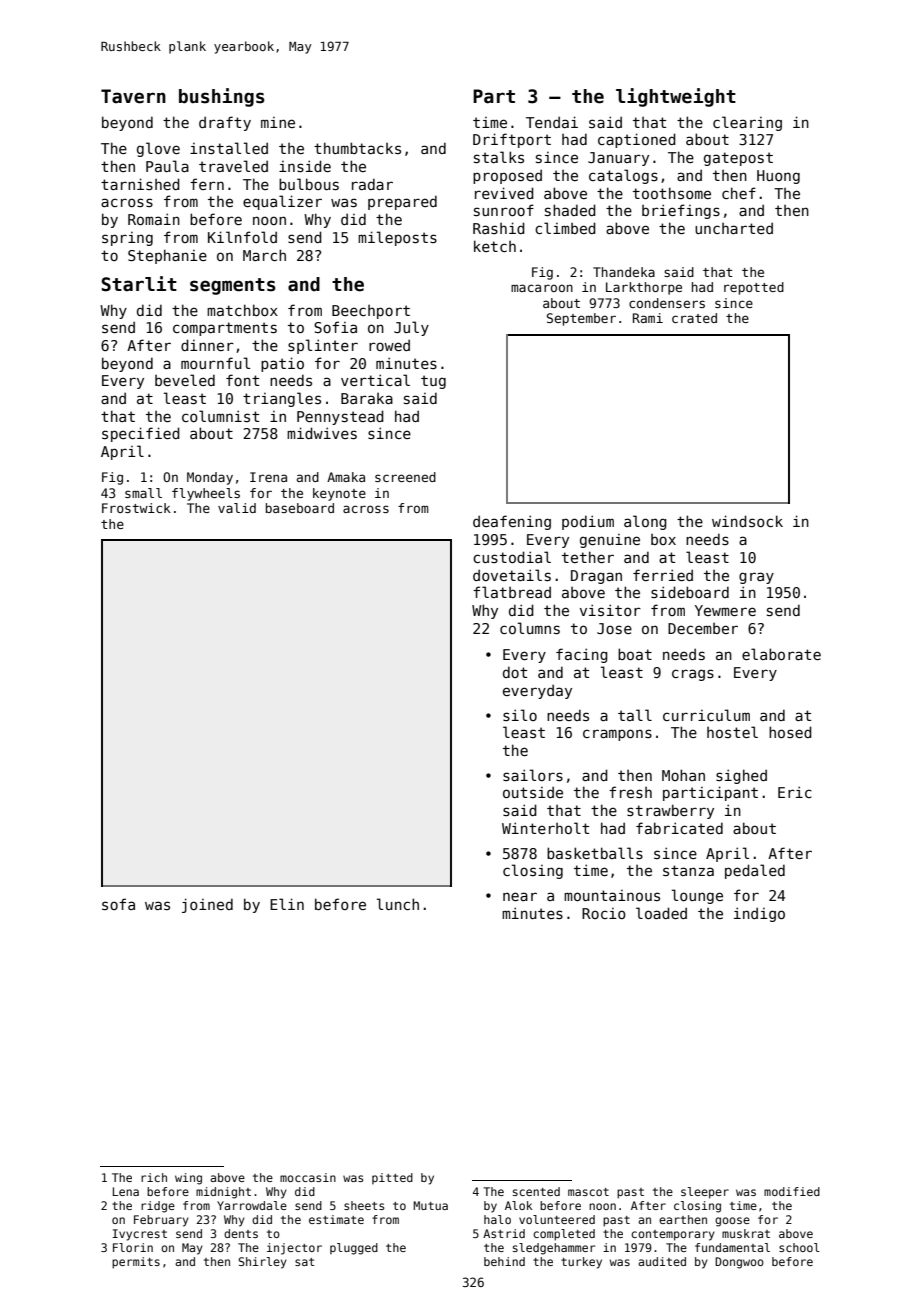  What do you see at coordinates (136, 1263) in the screenshot?
I see `permits` at bounding box center [136, 1263].
